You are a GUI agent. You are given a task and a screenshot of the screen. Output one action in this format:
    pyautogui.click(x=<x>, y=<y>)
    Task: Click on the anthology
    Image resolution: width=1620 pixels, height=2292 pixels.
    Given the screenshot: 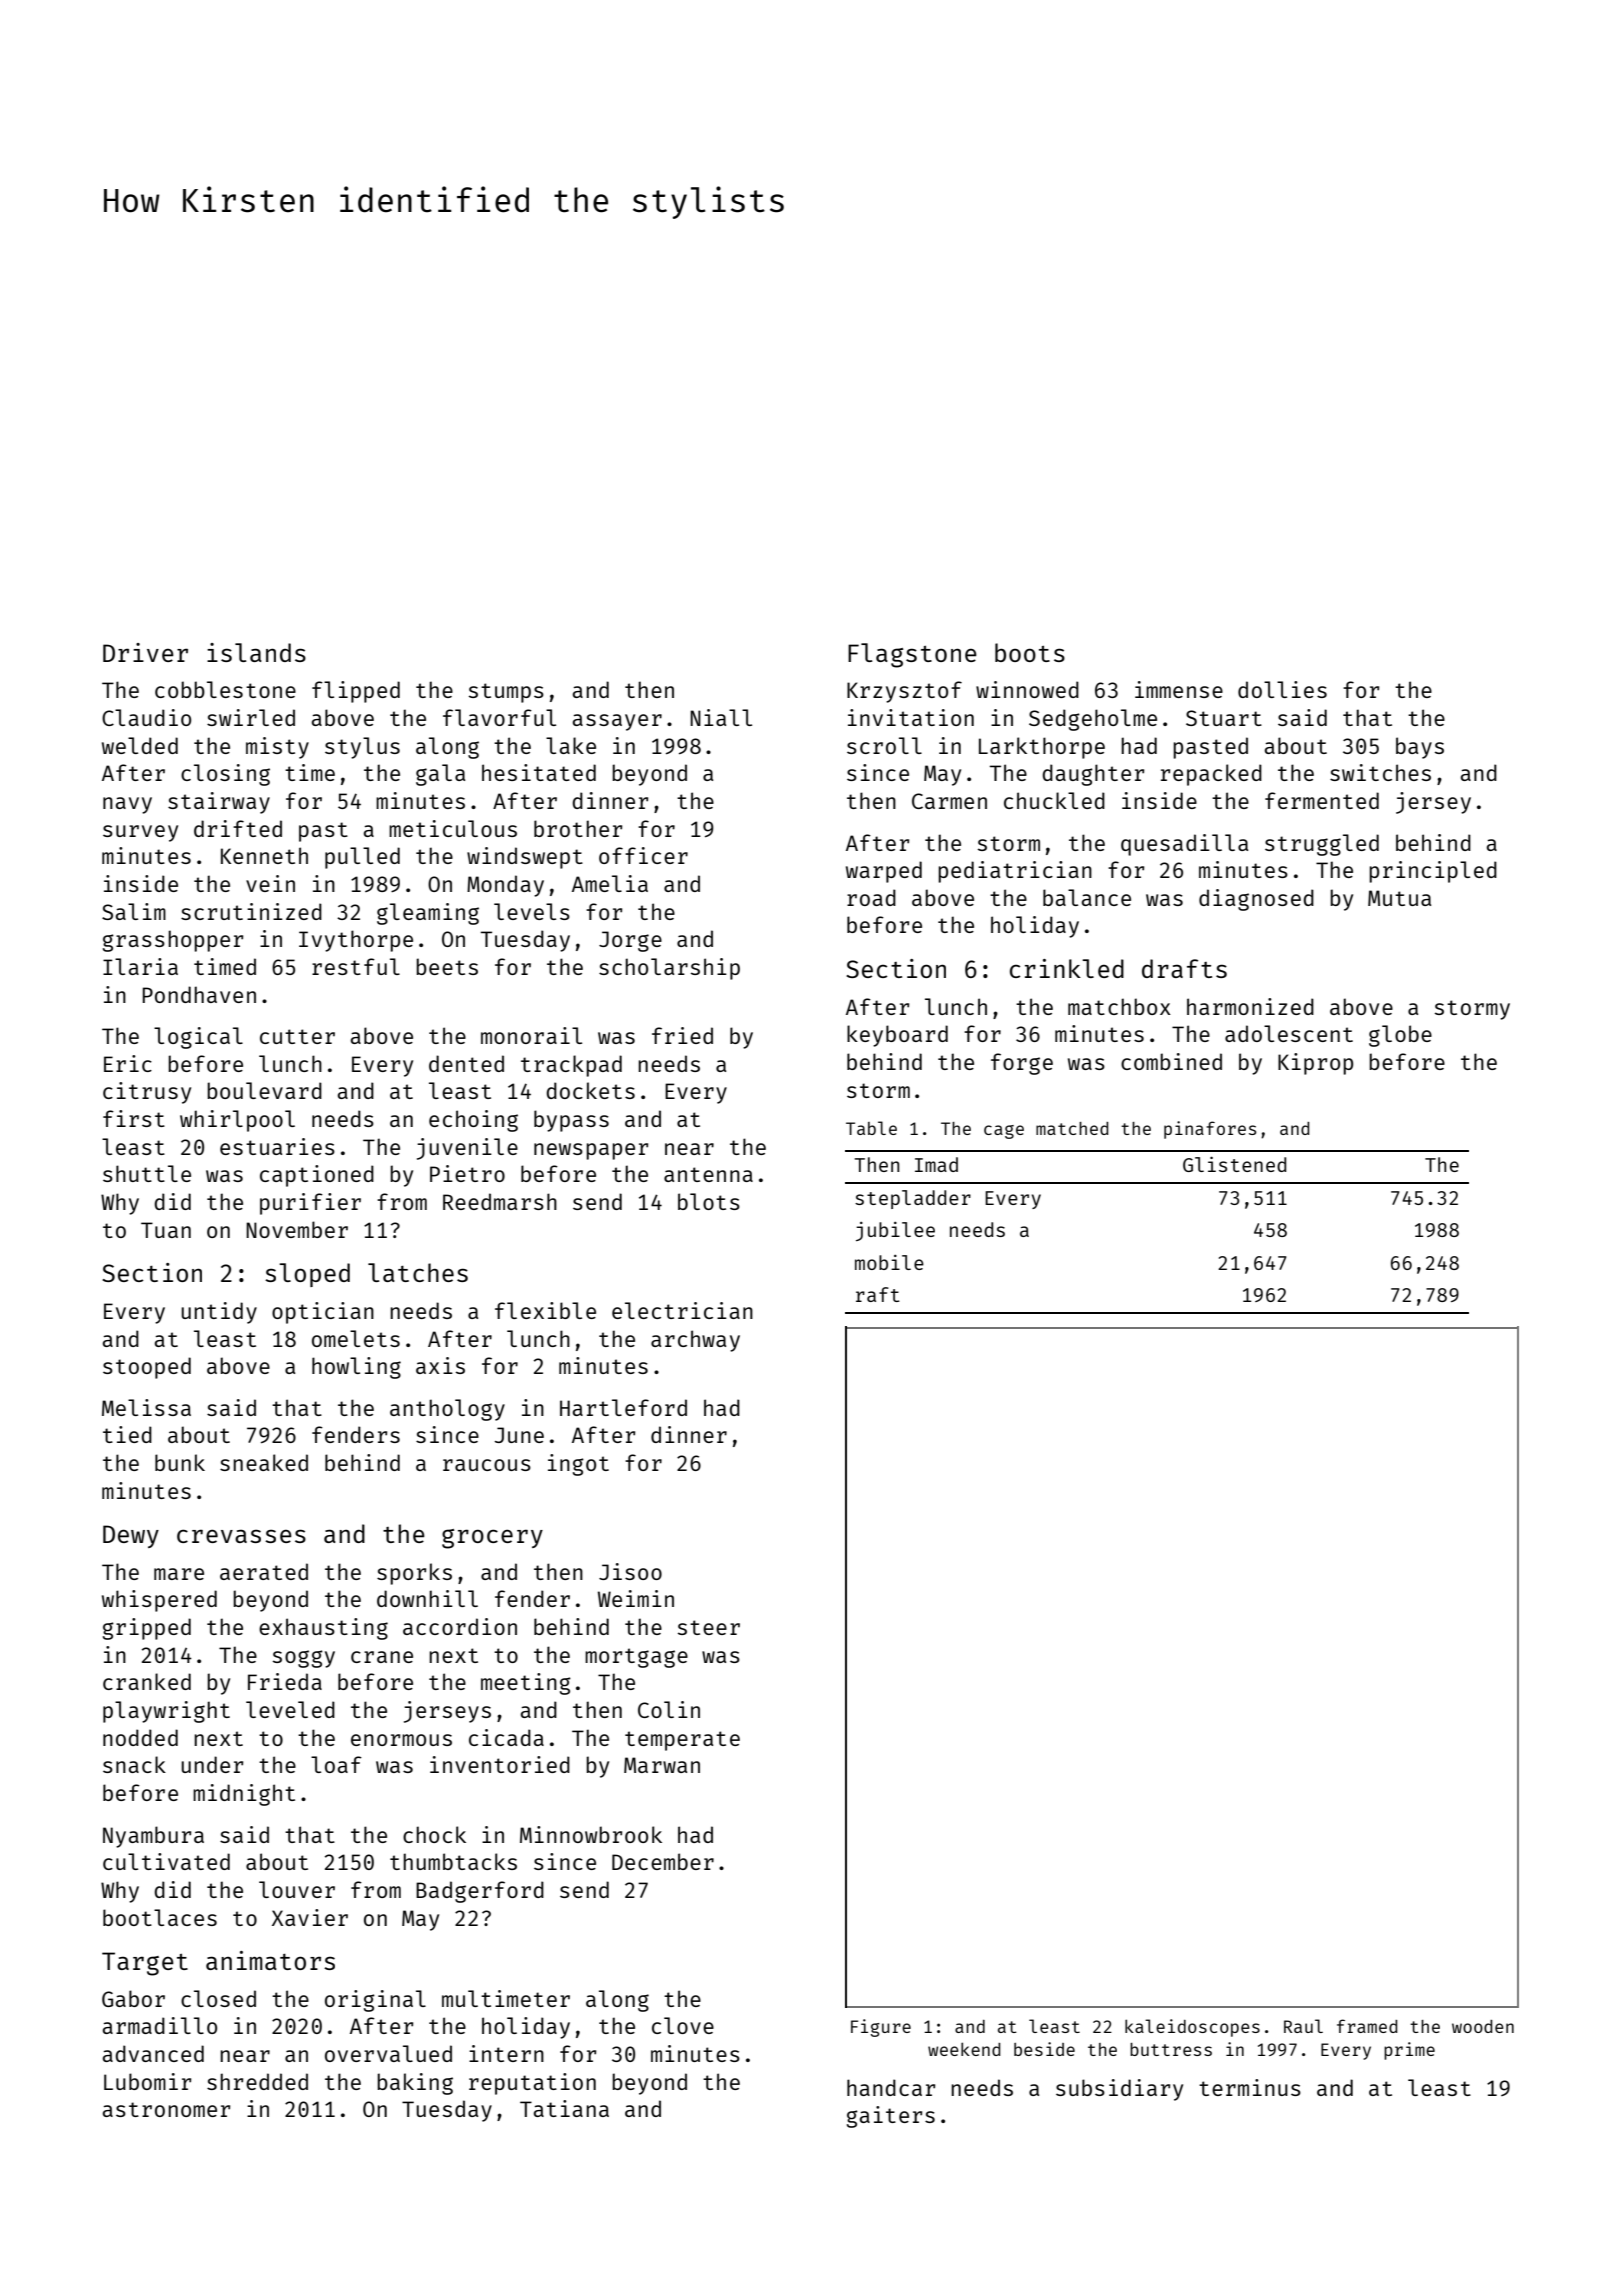 What is the action you would take?
    pyautogui.click(x=447, y=1410)
